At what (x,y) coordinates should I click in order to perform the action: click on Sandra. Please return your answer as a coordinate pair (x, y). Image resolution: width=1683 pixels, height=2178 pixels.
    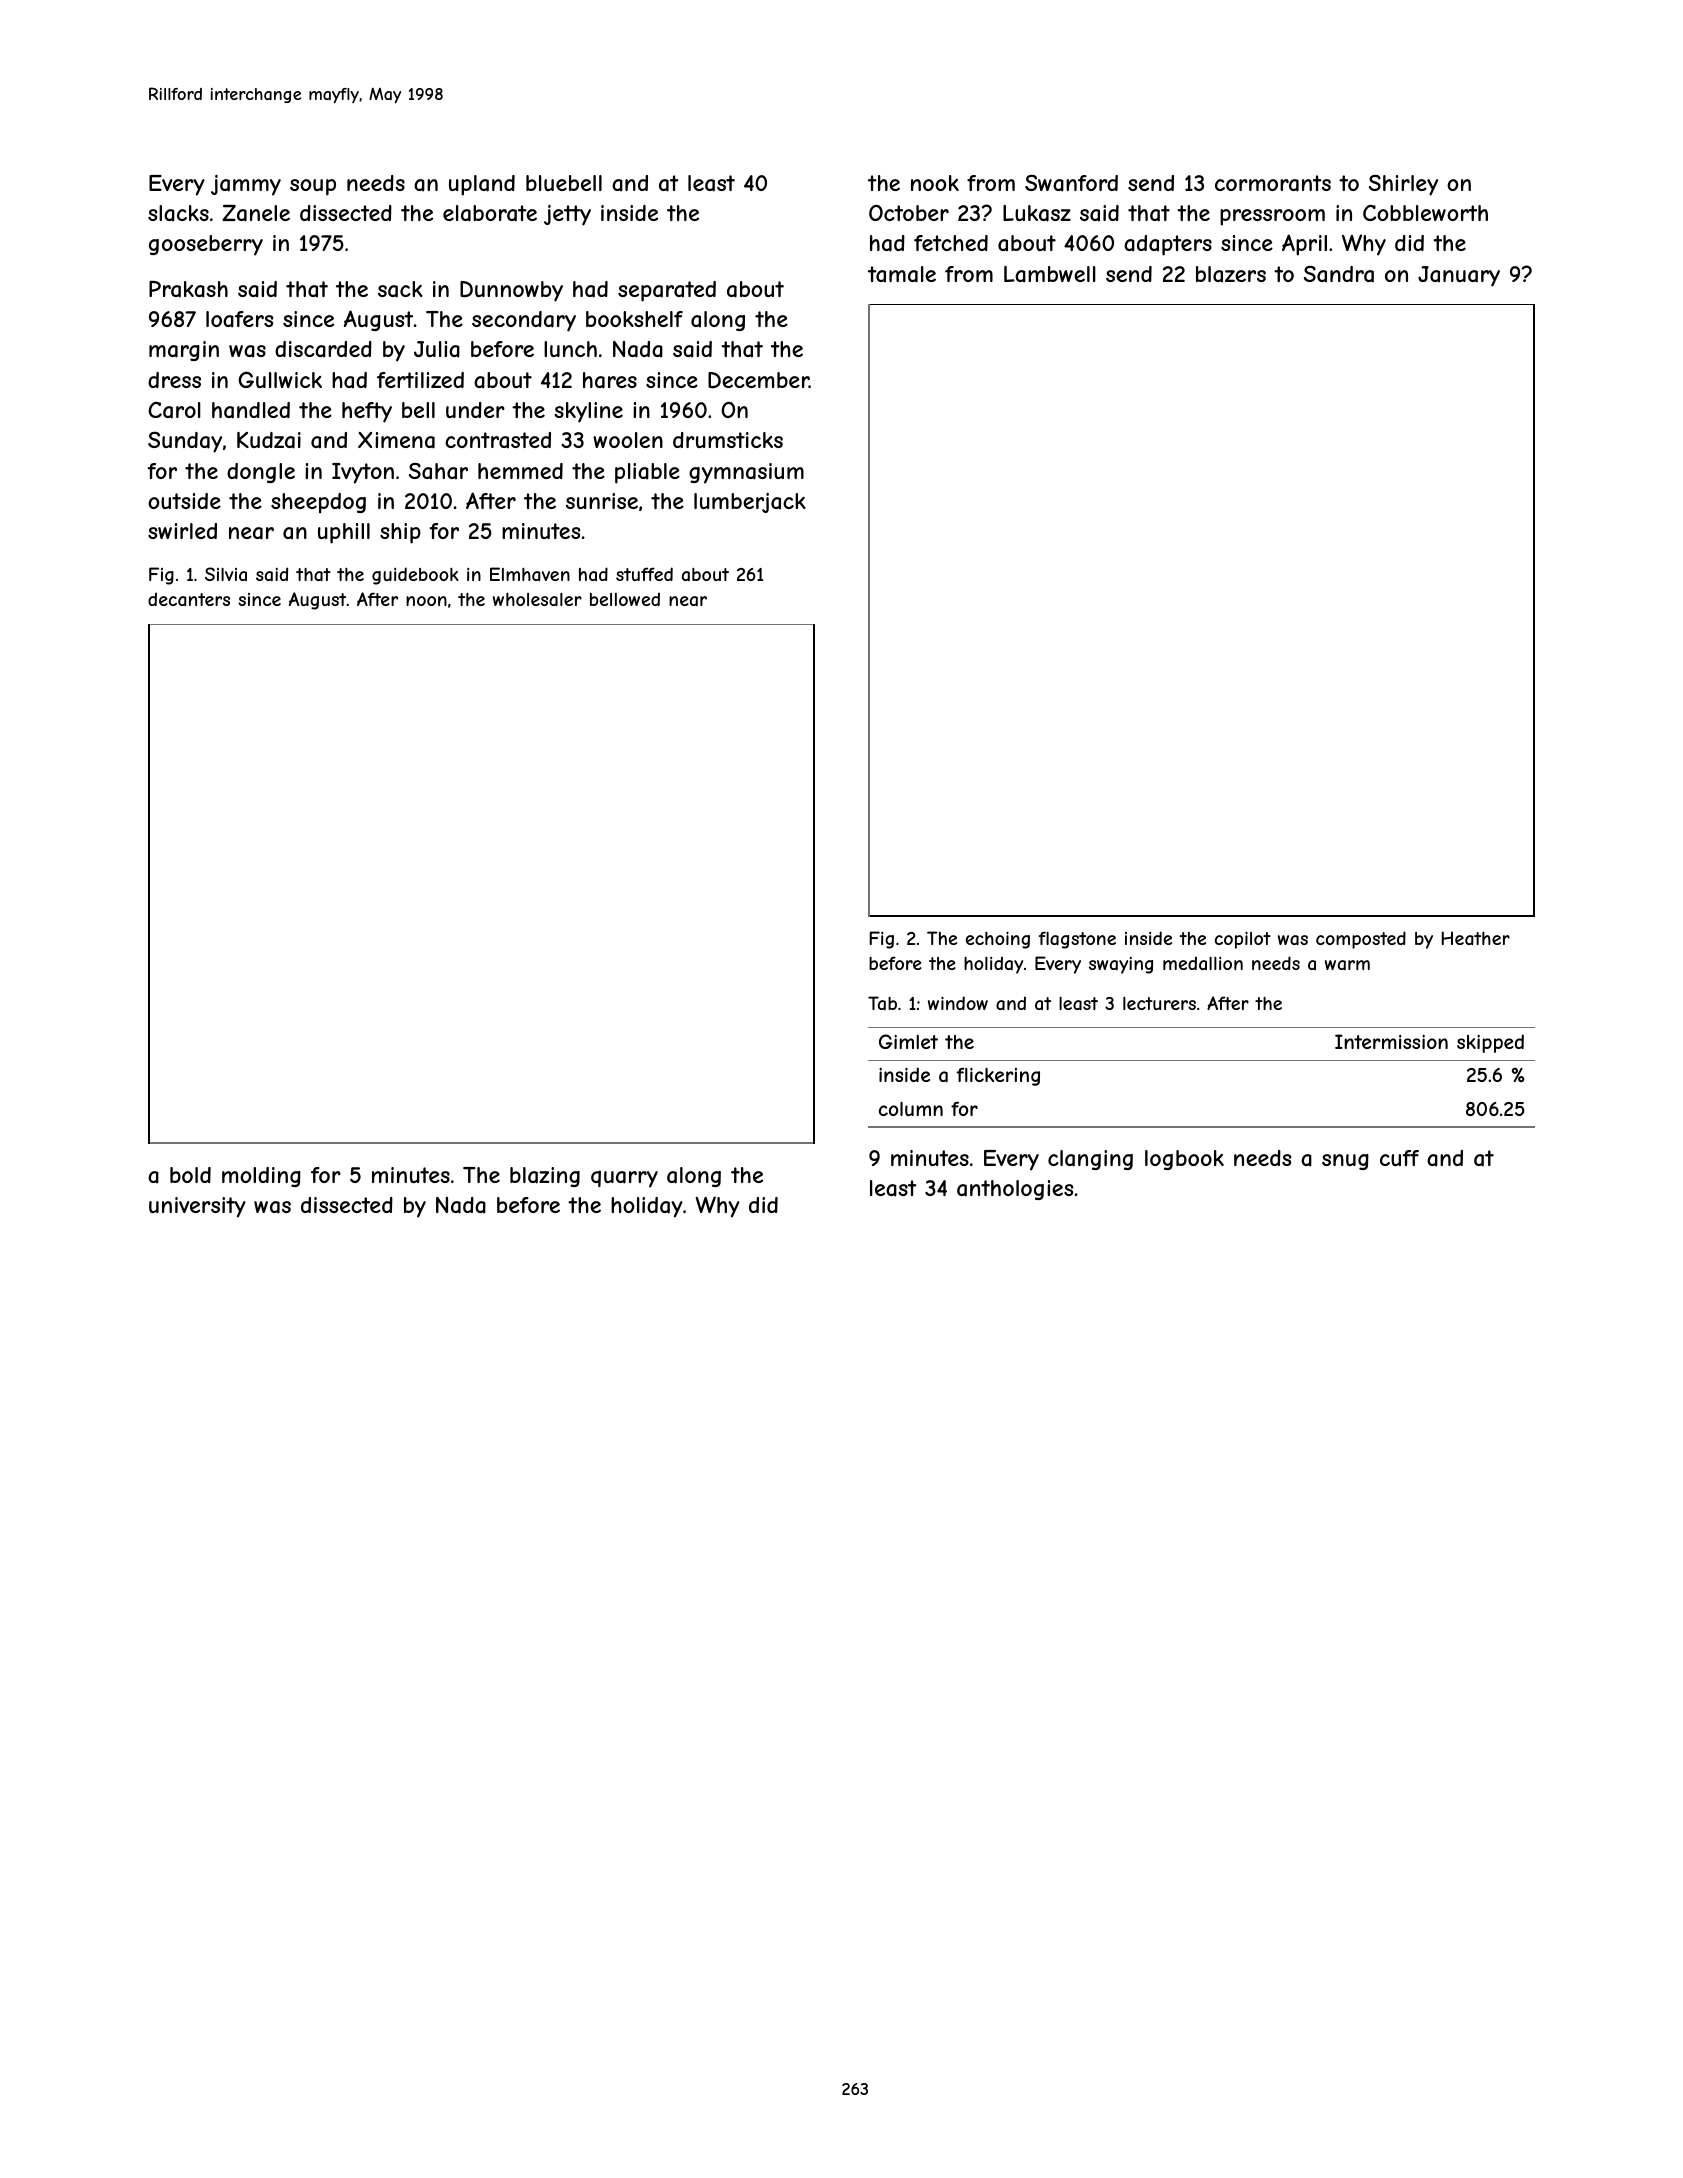
    Looking at the image, I should click on (1339, 274).
